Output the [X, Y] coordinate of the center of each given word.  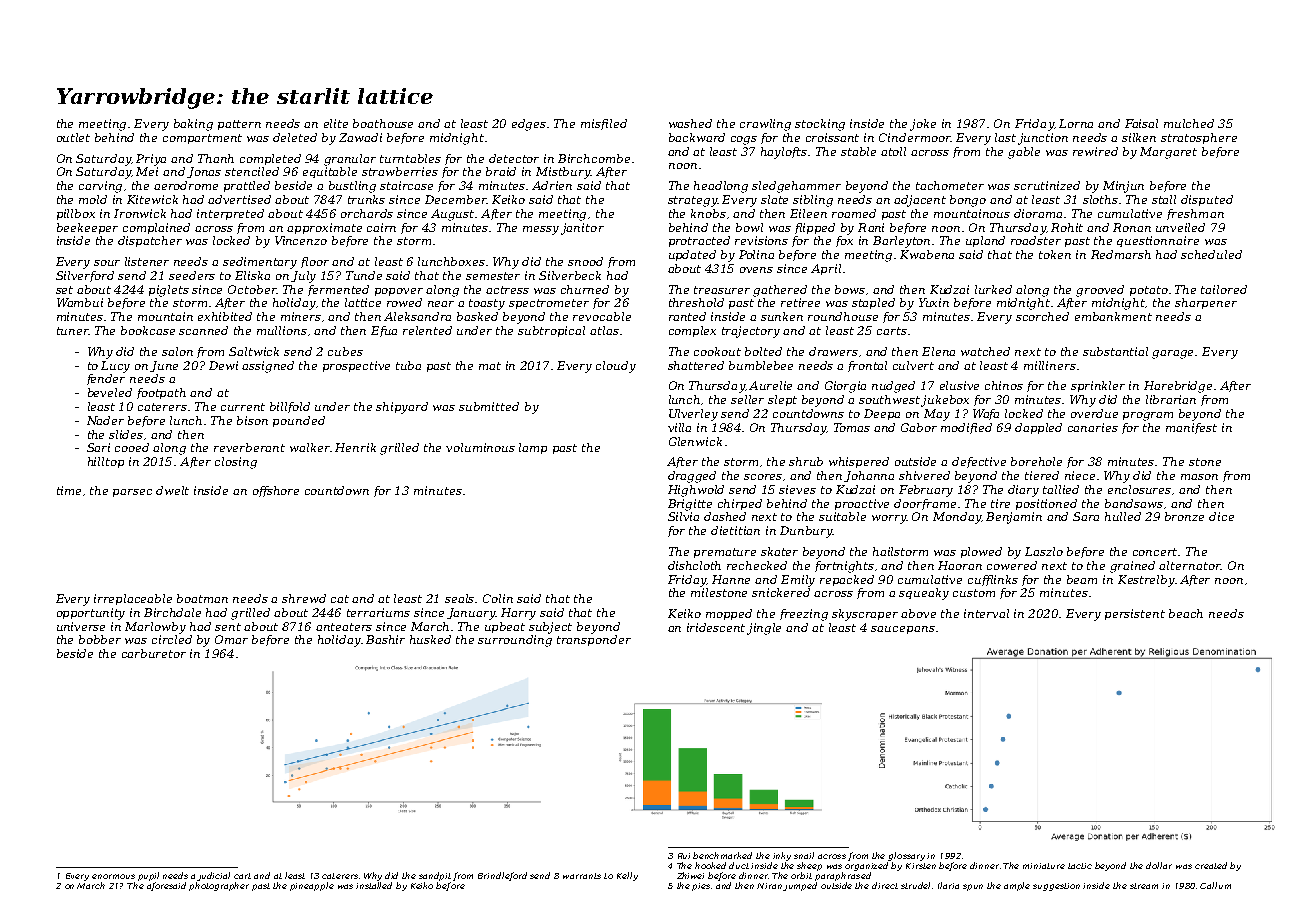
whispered [859, 462]
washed [690, 123]
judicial [213, 876]
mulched [1189, 123]
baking [193, 125]
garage [1172, 354]
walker [310, 447]
